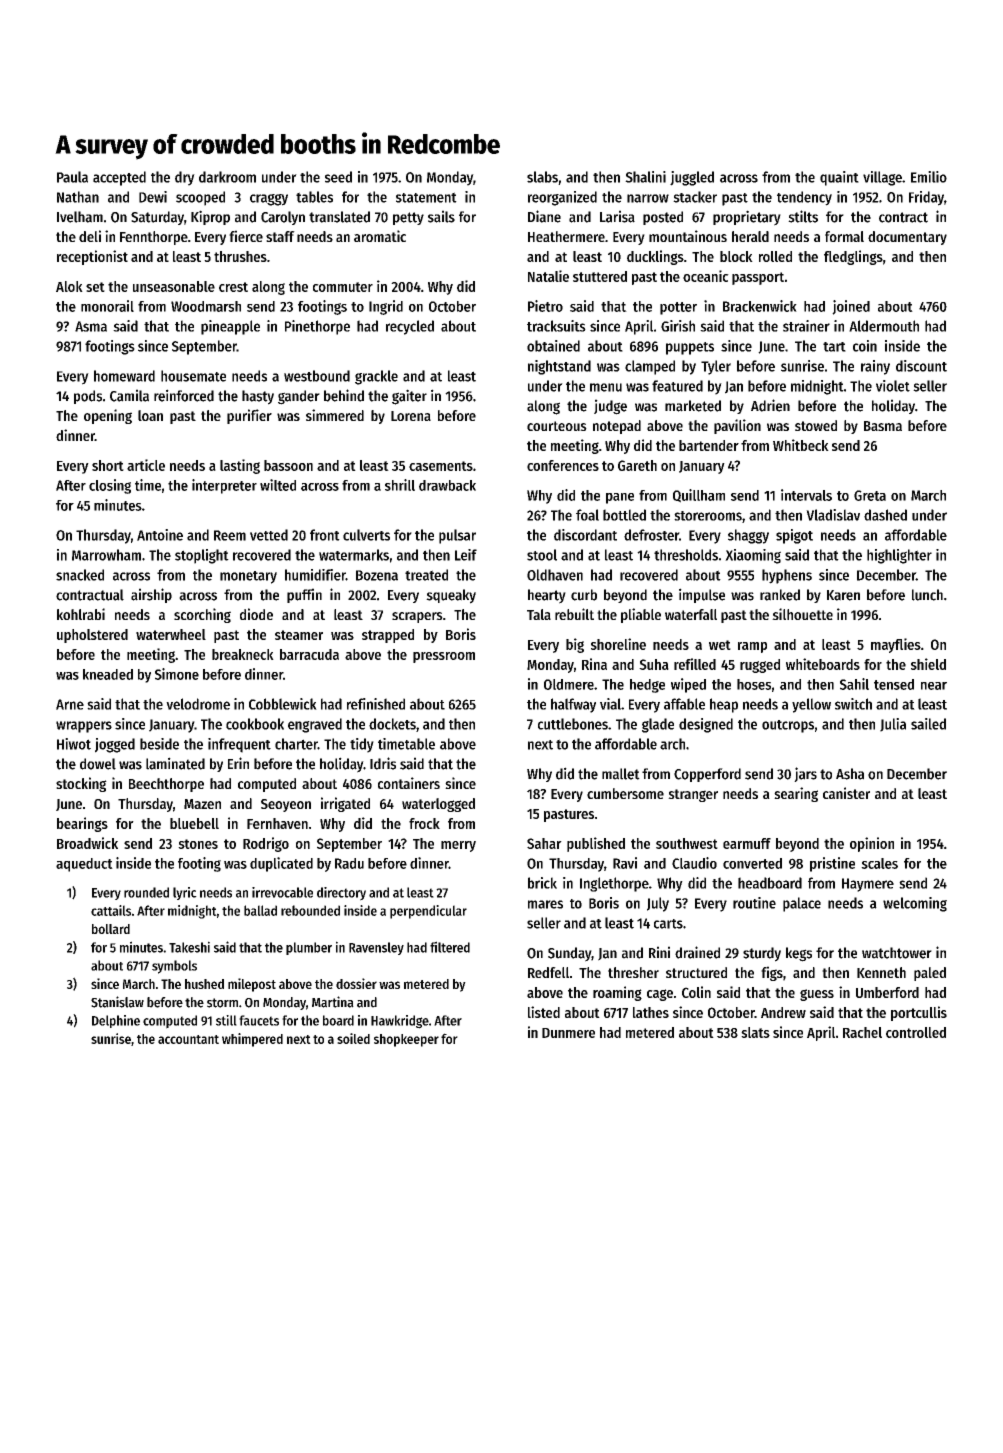  What do you see at coordinates (542, 177) in the screenshot?
I see `slabs` at bounding box center [542, 177].
